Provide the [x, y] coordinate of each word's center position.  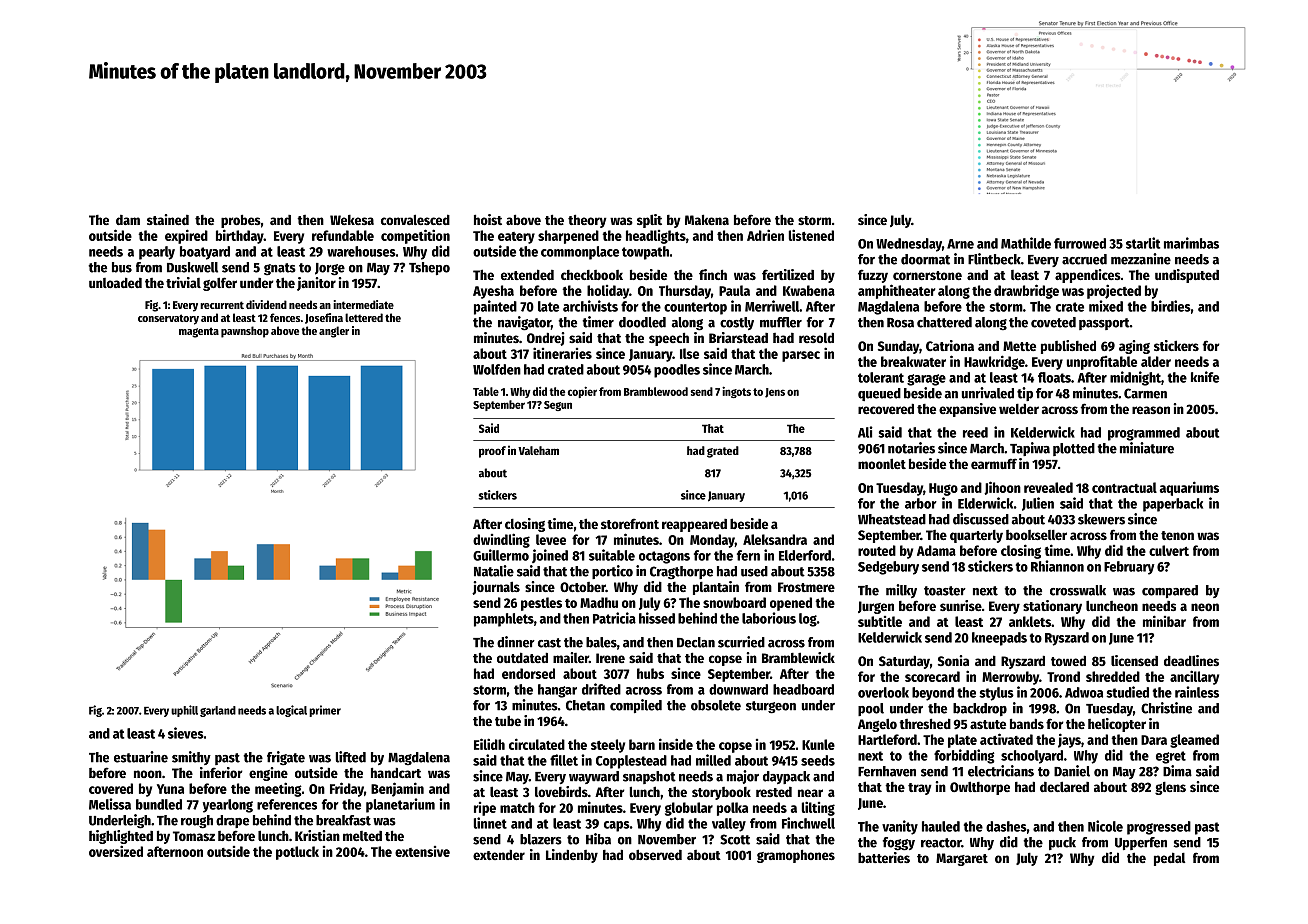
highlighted [121, 837]
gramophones [796, 856]
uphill [184, 711]
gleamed [1194, 741]
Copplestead [631, 762]
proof [492, 452]
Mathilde [1026, 243]
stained [168, 219]
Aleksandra [775, 539]
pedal [1169, 859]
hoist [488, 219]
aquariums [1189, 488]
